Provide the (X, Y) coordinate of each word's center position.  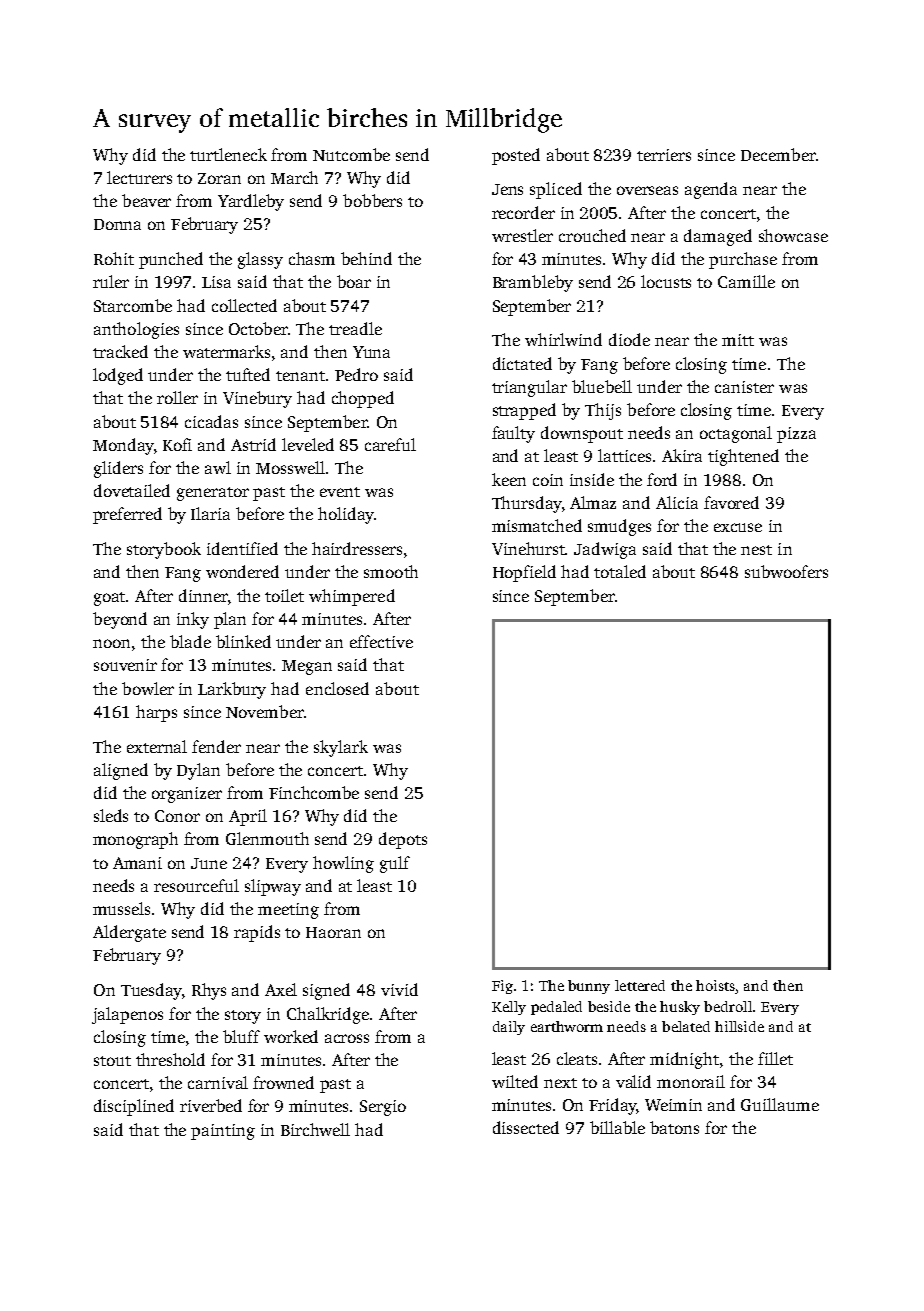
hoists (715, 985)
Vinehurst (529, 548)
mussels (121, 908)
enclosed (337, 688)
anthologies (136, 330)
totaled (620, 571)
